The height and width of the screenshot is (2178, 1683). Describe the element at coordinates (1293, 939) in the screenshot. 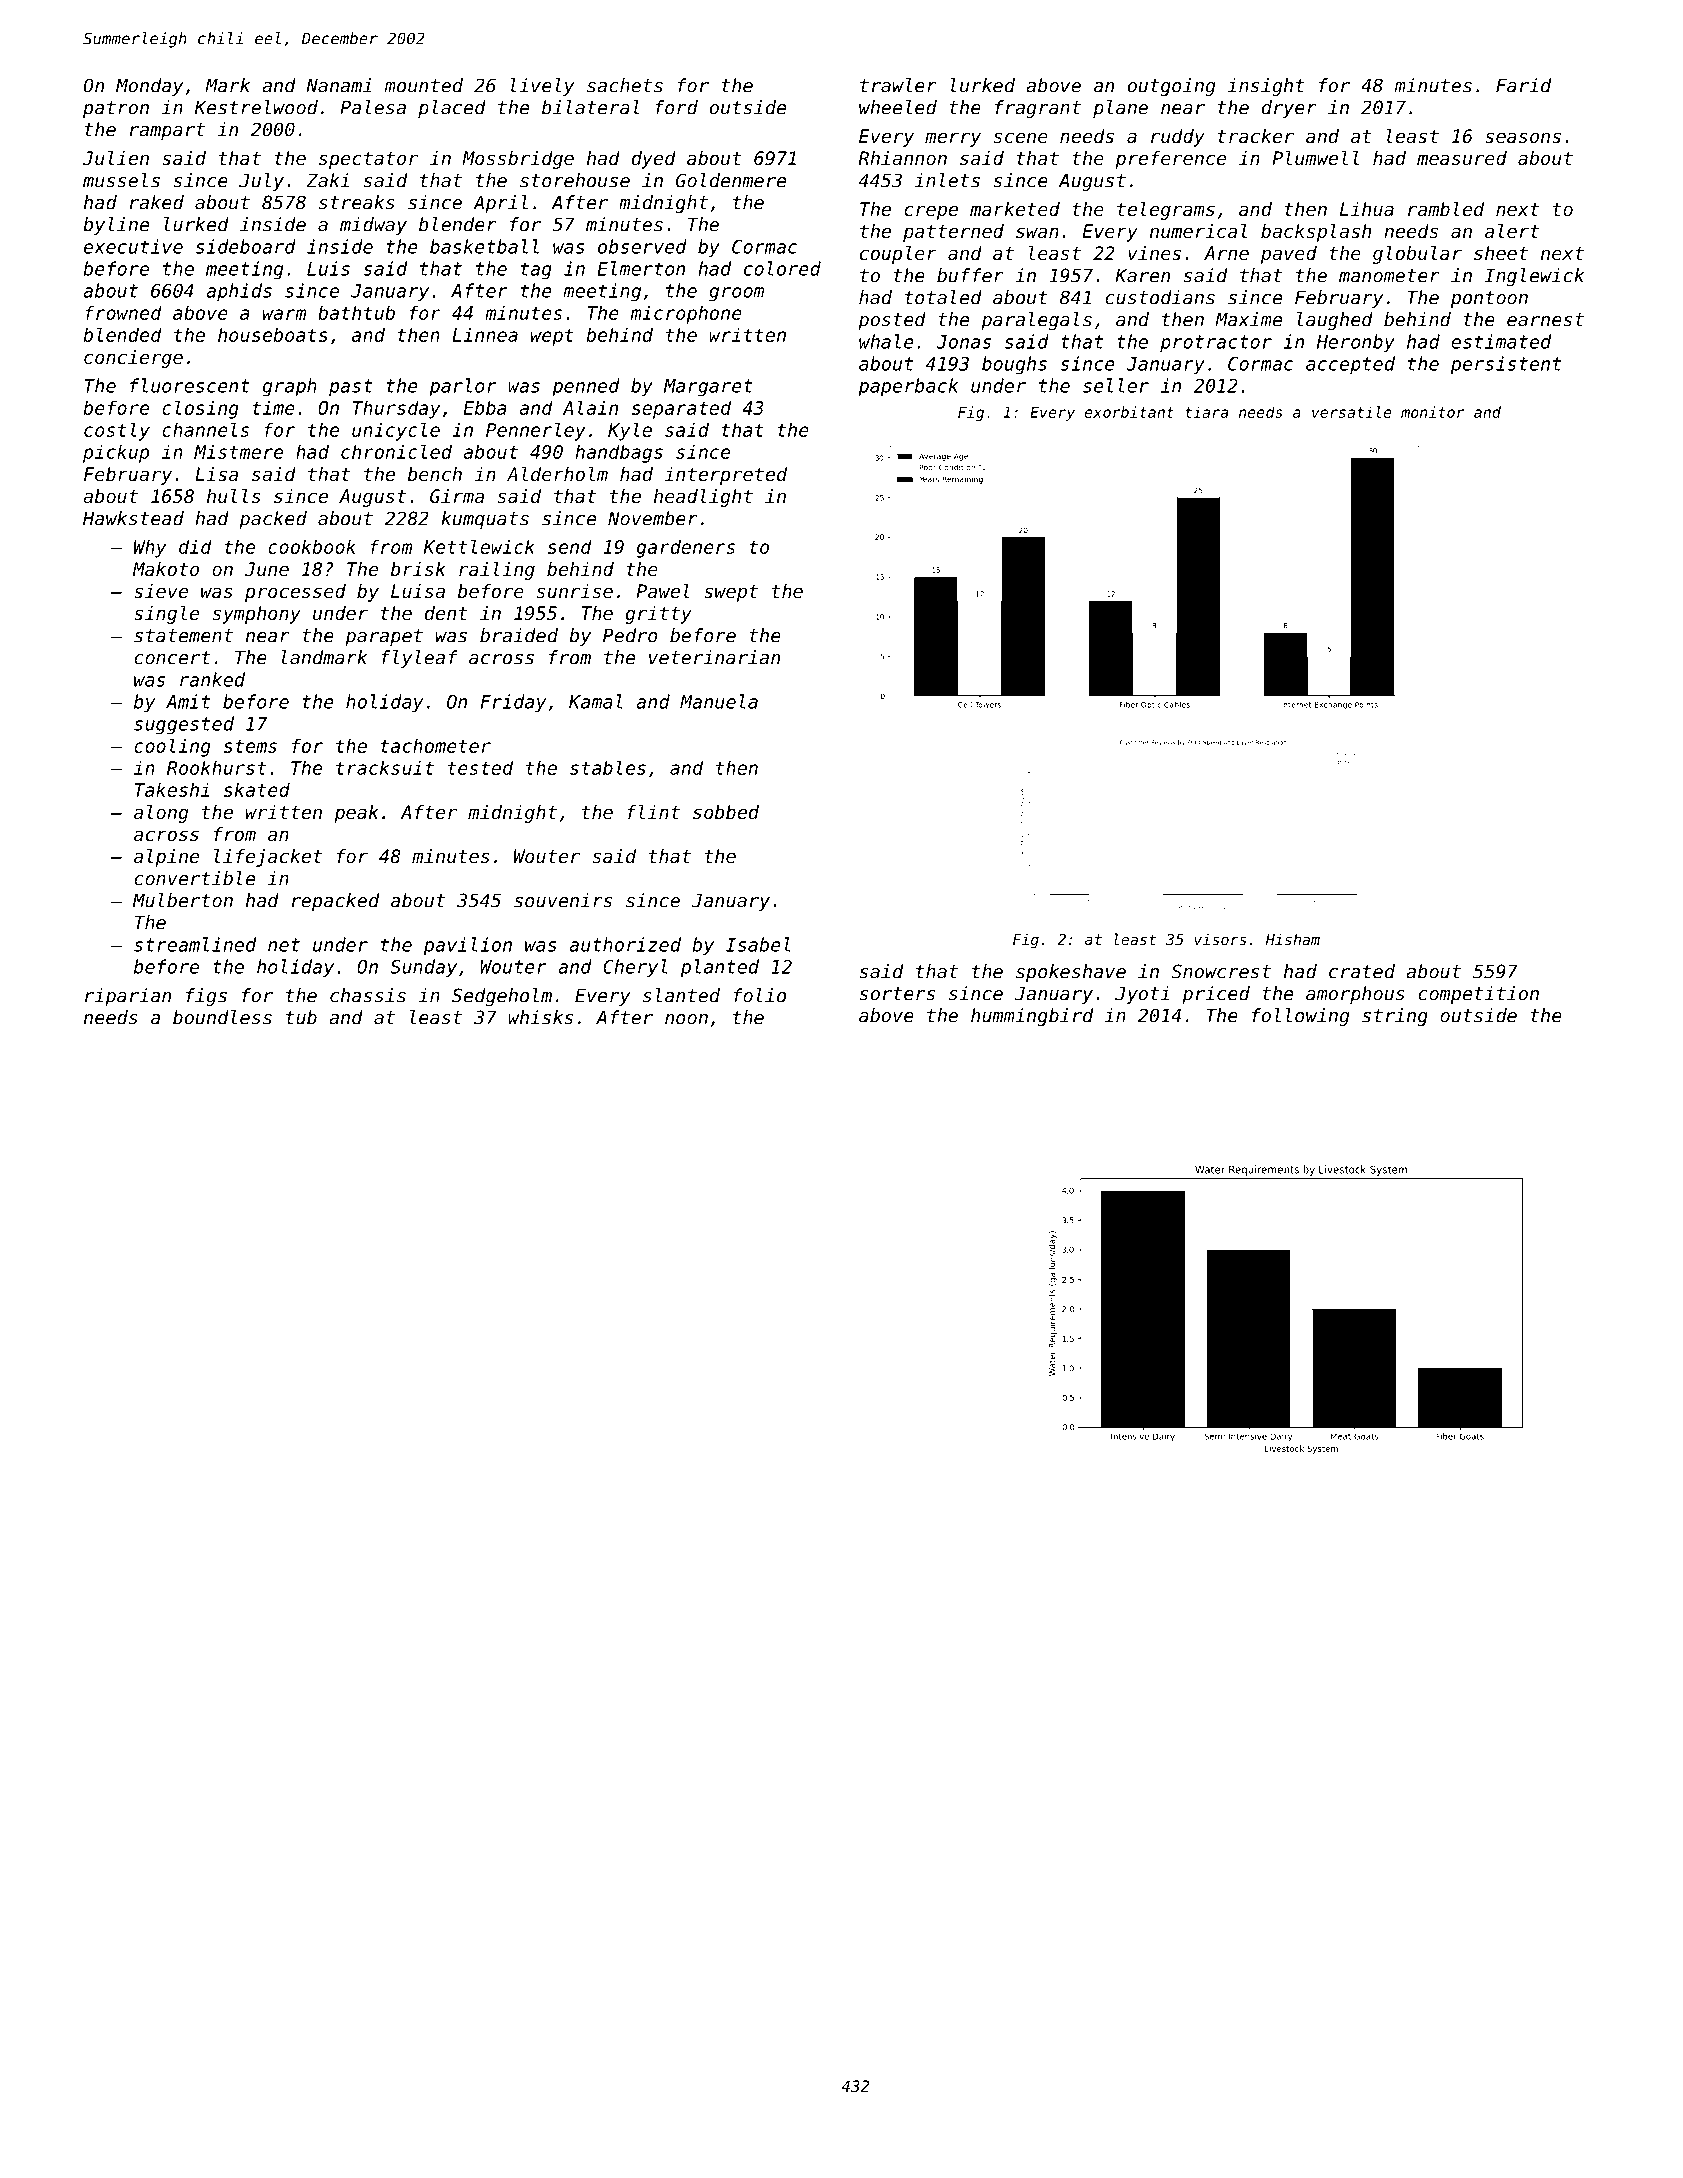

I see `Hisham` at that location.
